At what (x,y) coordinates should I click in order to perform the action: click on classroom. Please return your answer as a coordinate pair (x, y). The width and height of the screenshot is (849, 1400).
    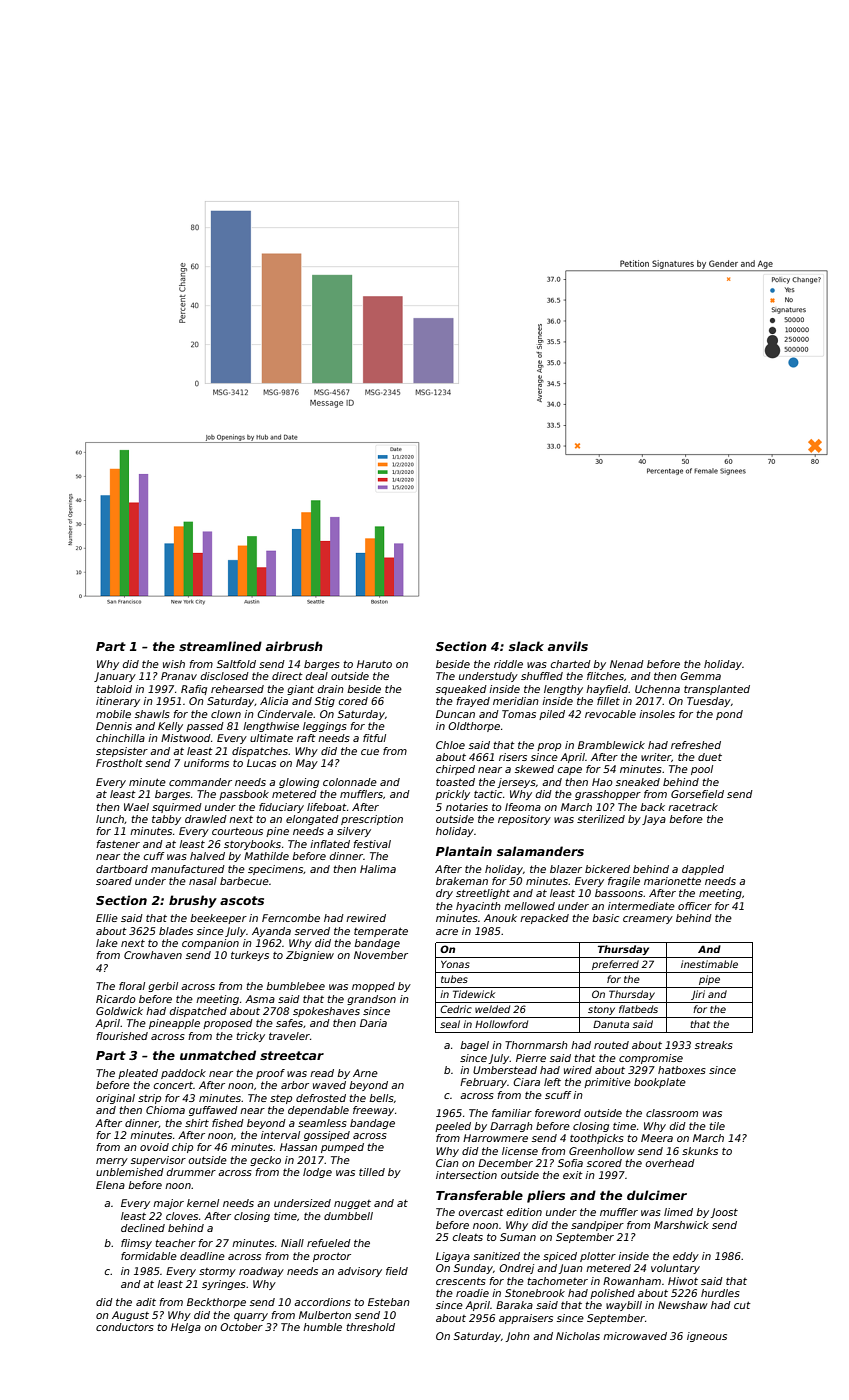
    Looking at the image, I should click on (672, 1113).
